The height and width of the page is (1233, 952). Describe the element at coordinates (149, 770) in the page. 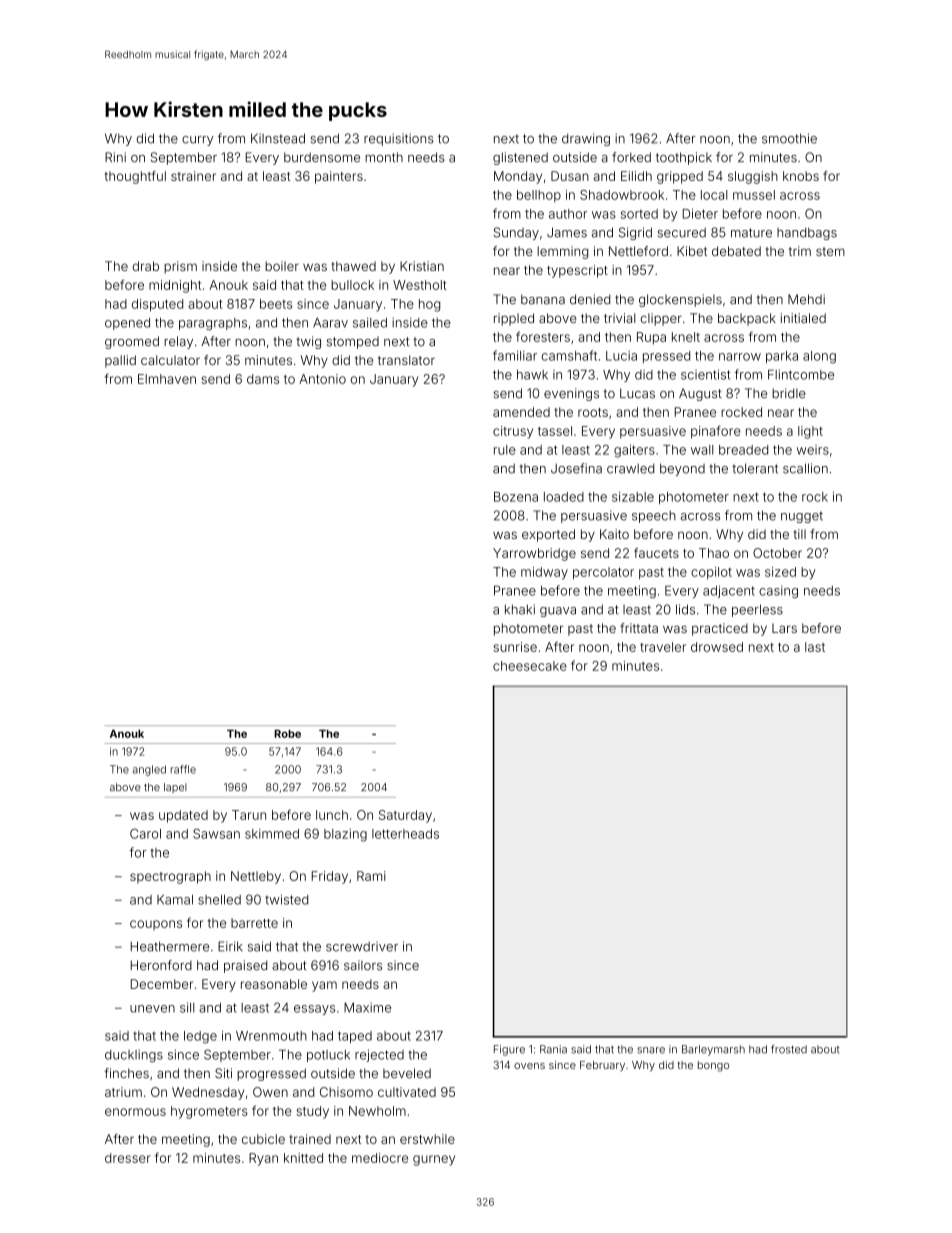

I see `angled` at that location.
